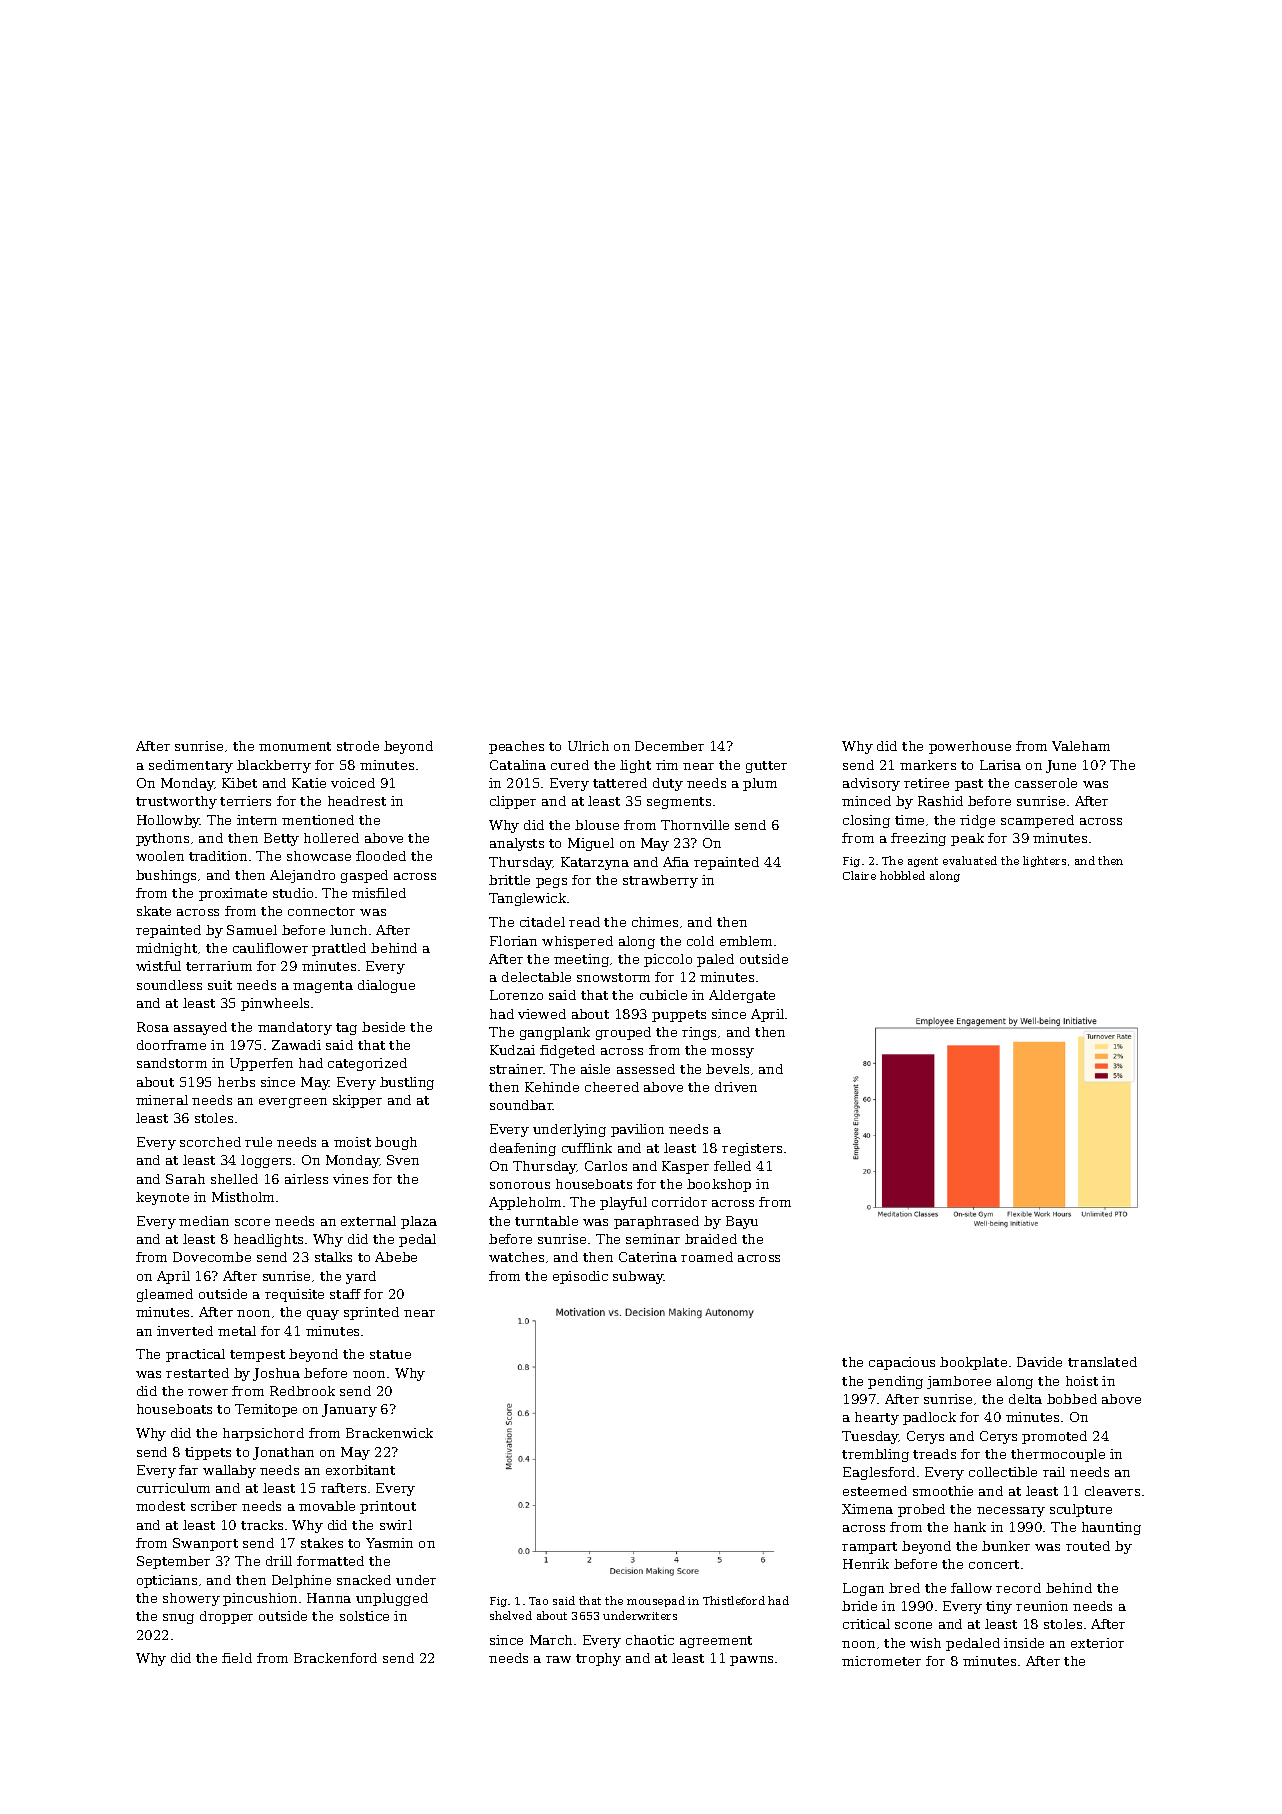  I want to click on Ulrich, so click(588, 746).
